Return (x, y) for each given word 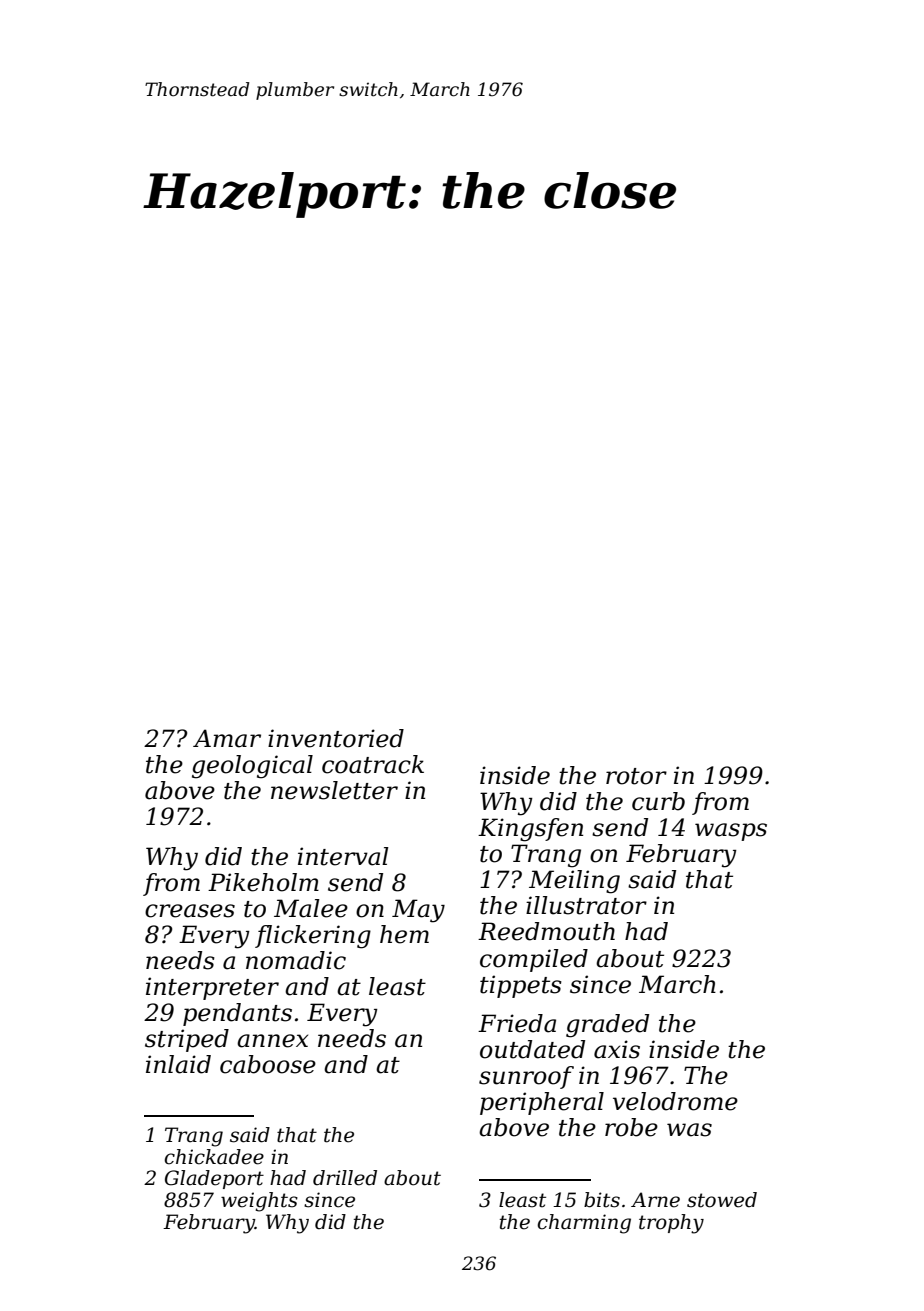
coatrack (373, 764)
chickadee (214, 1157)
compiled (534, 960)
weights (259, 1202)
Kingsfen (530, 830)
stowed (722, 1200)
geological (252, 767)
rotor (636, 776)
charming (584, 1224)
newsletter (334, 790)
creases (190, 911)
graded (607, 1026)
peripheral (542, 1103)
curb (658, 801)
